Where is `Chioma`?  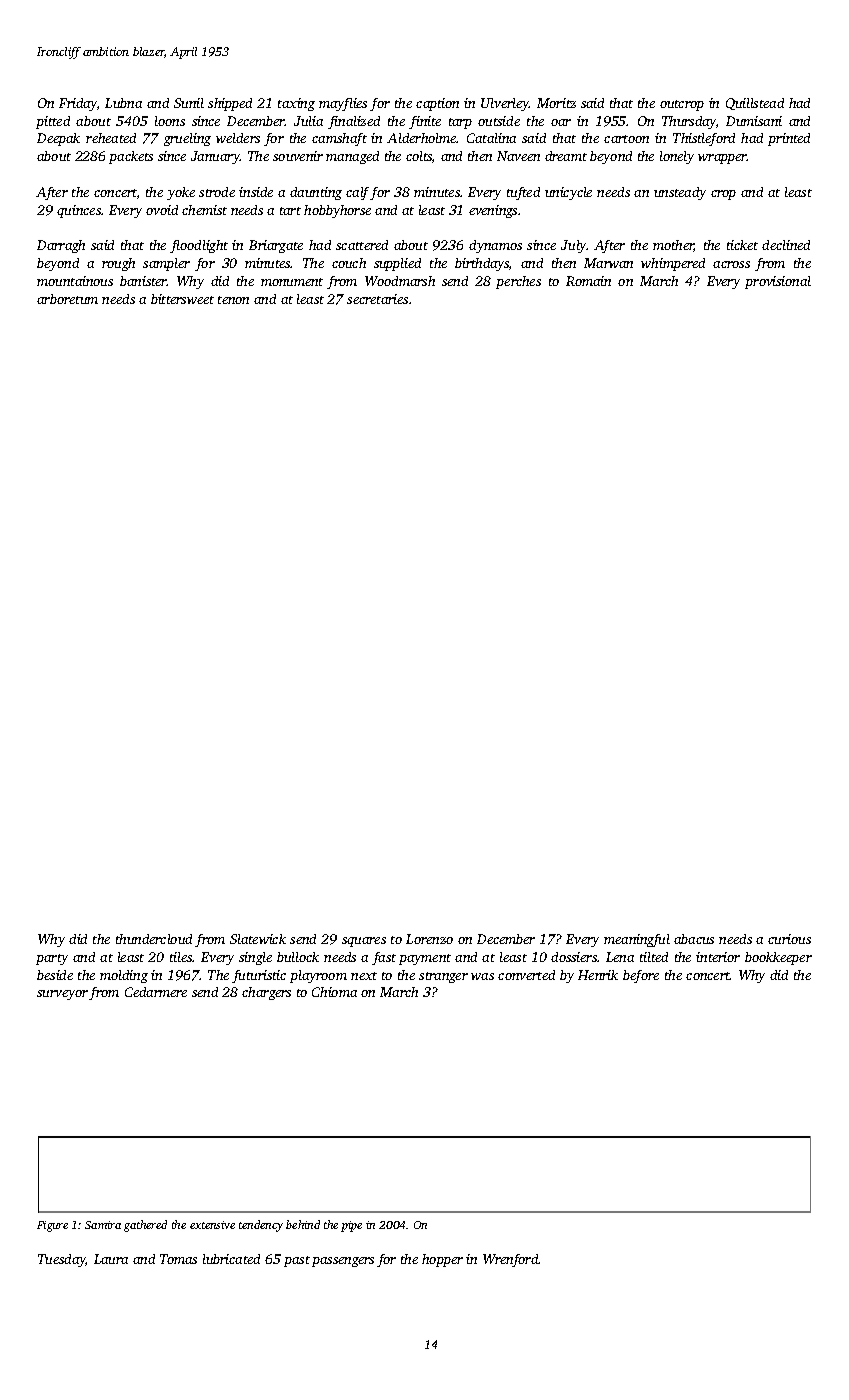 Chioma is located at coordinates (334, 992).
